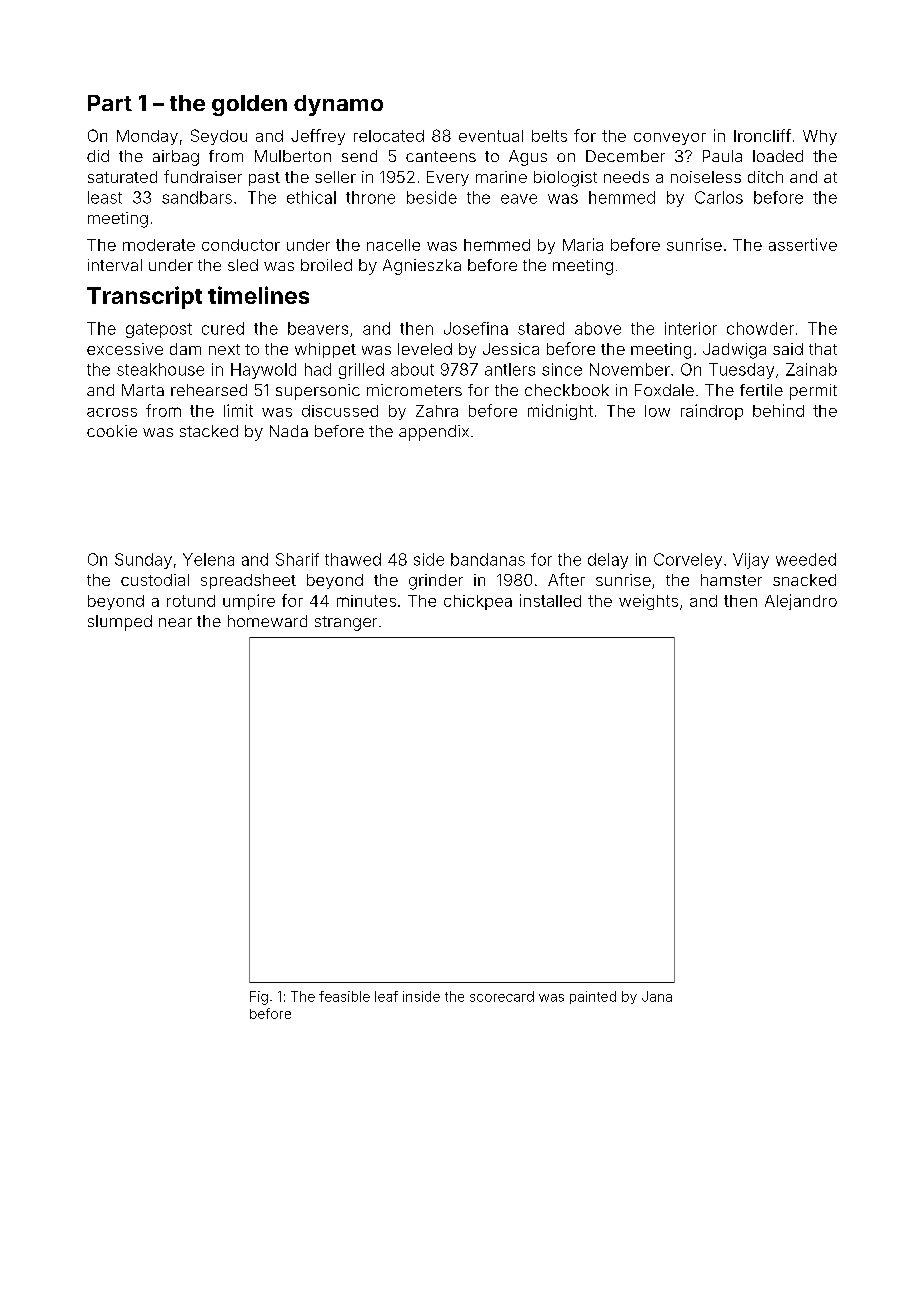 This screenshot has height=1308, width=924. I want to click on Alejandro, so click(801, 602).
